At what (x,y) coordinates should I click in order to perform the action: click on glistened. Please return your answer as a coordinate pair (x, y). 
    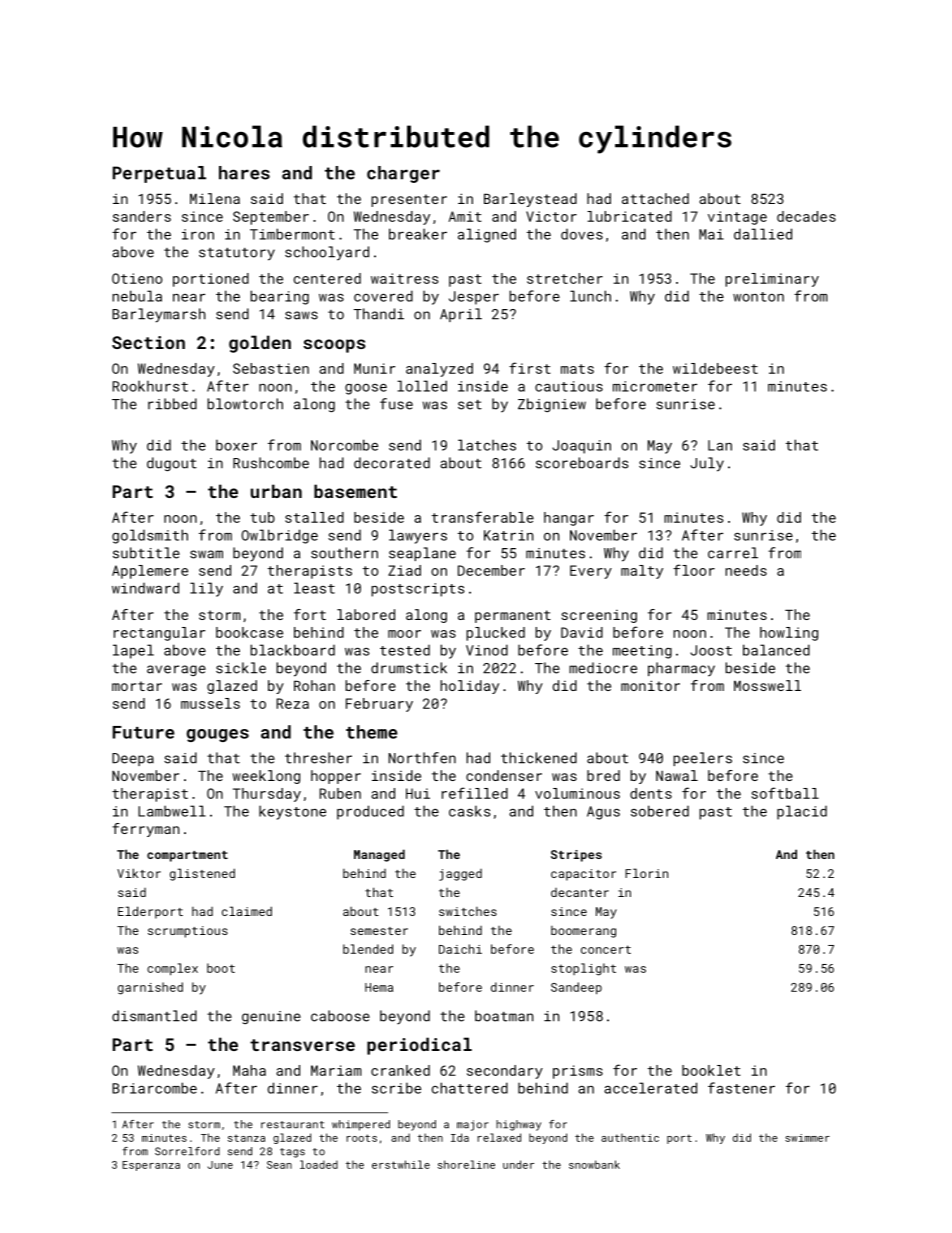
    Looking at the image, I should click on (202, 874).
